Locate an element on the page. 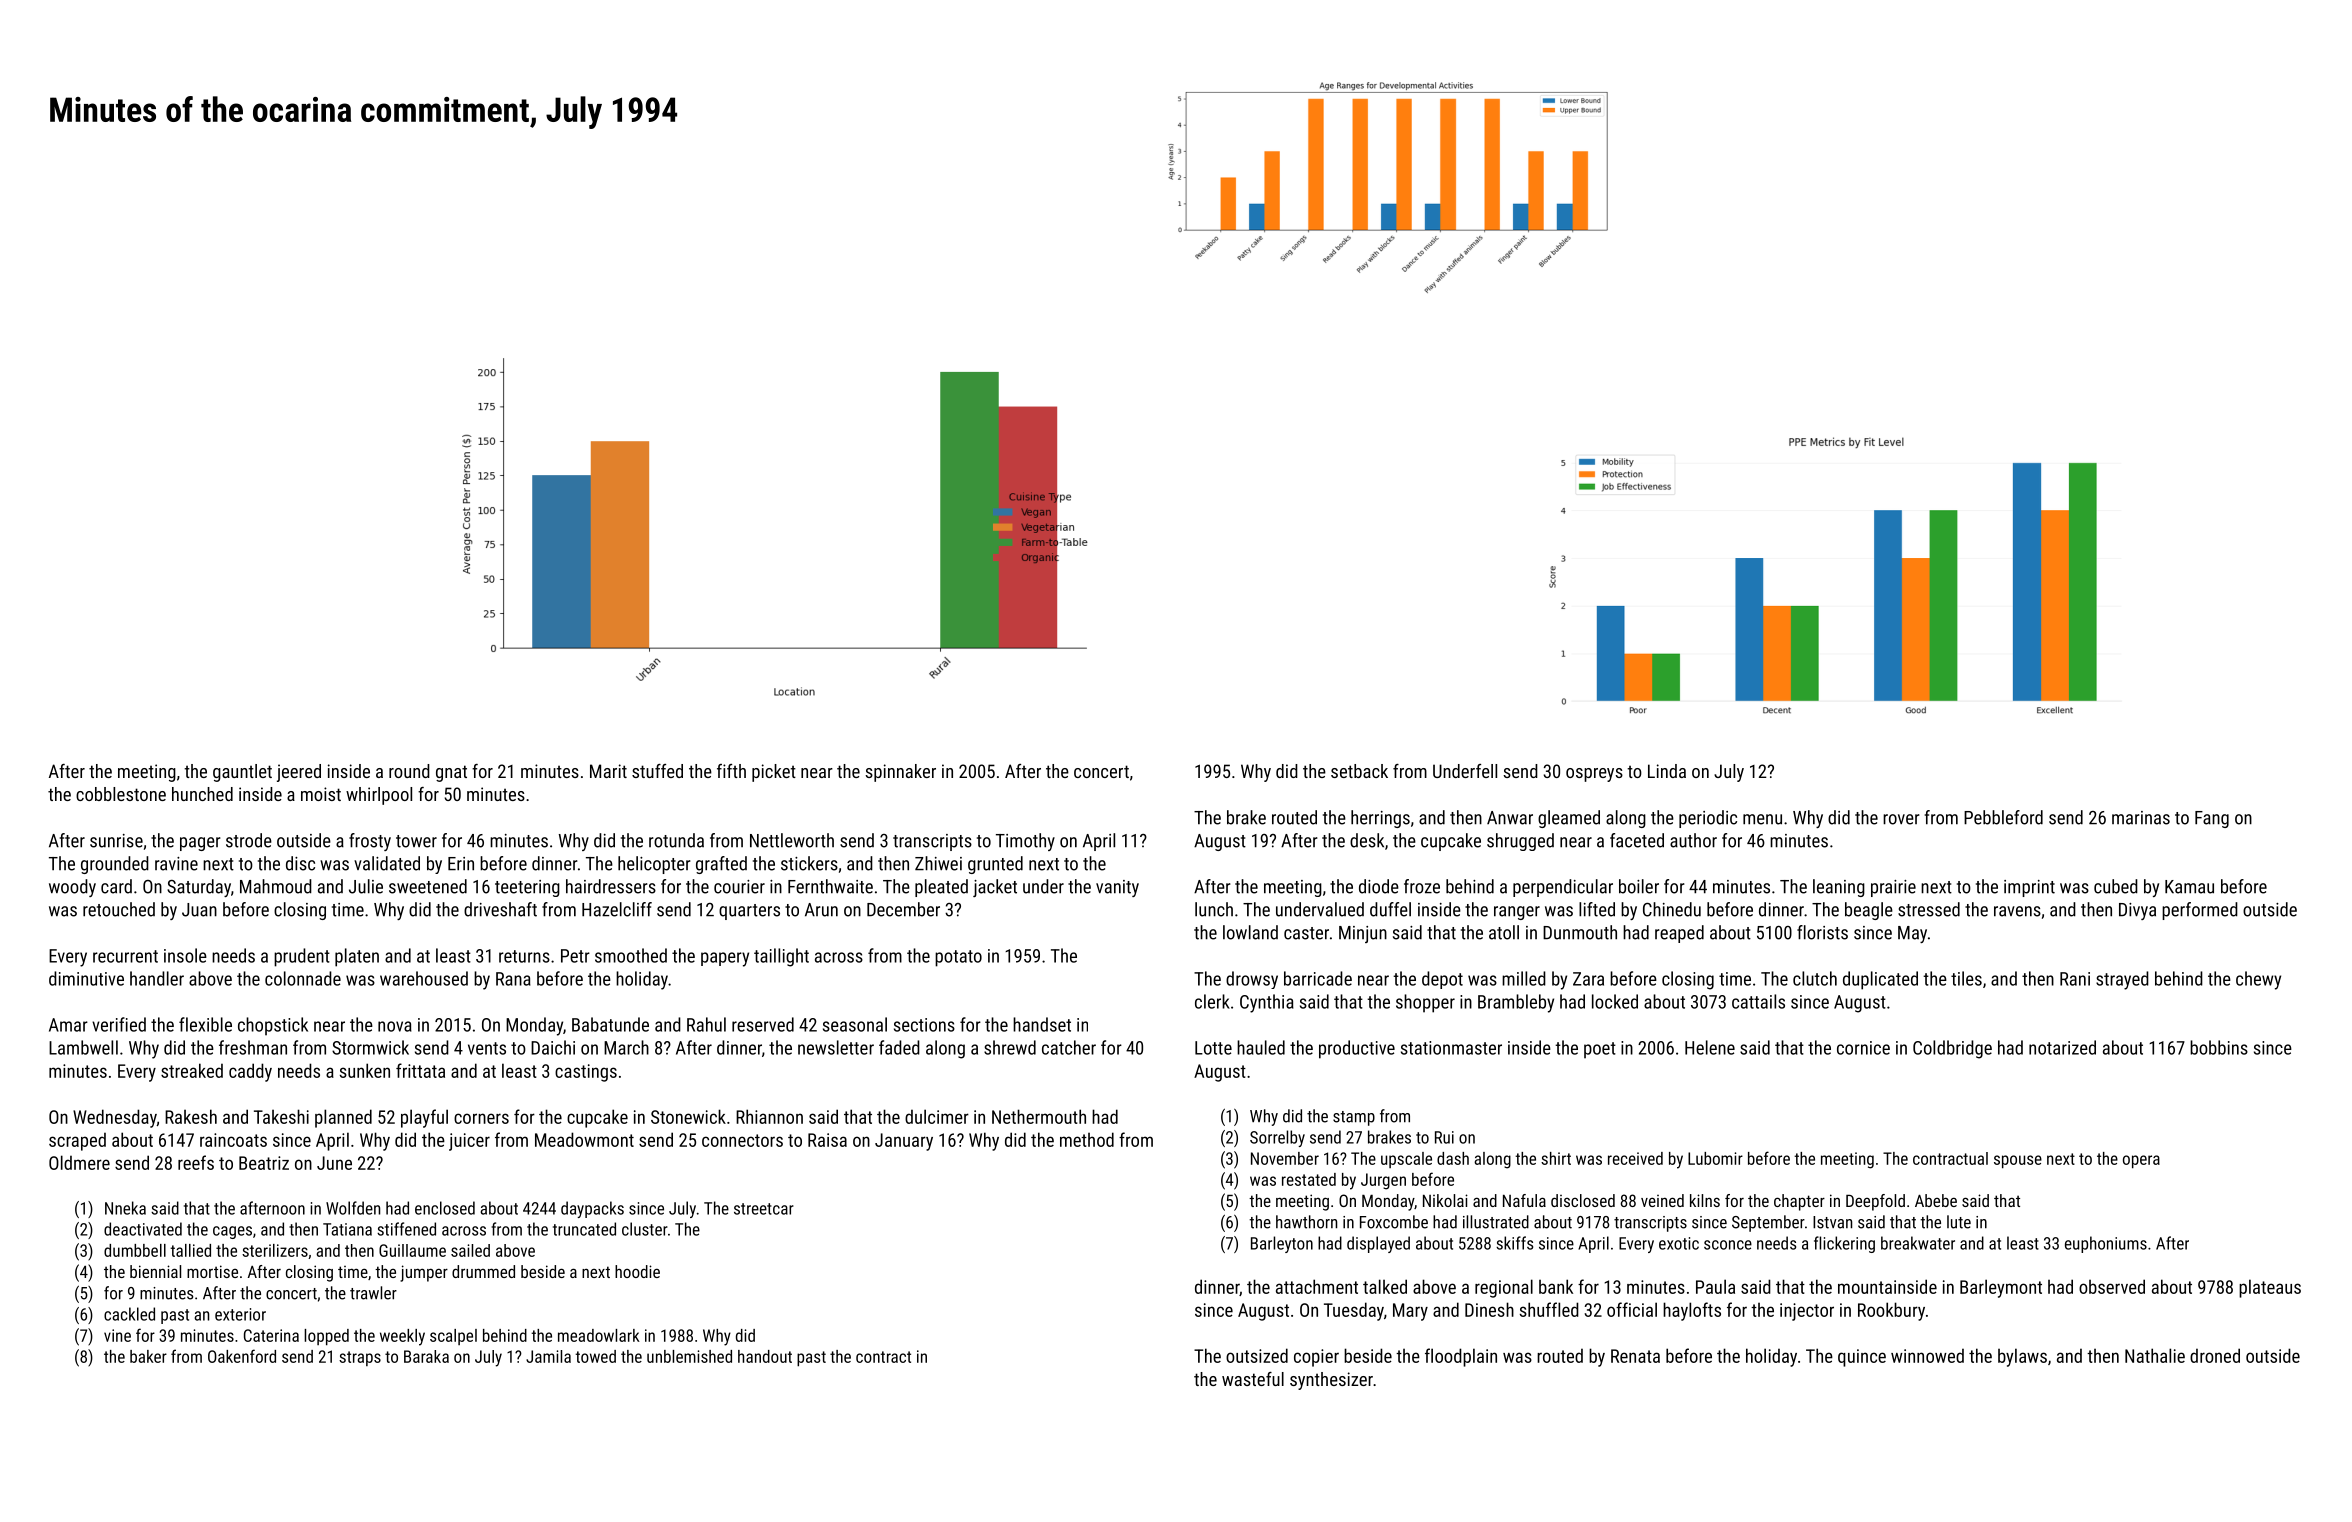 This image has width=2352, height=1522. synthesizer is located at coordinates (1331, 1381).
